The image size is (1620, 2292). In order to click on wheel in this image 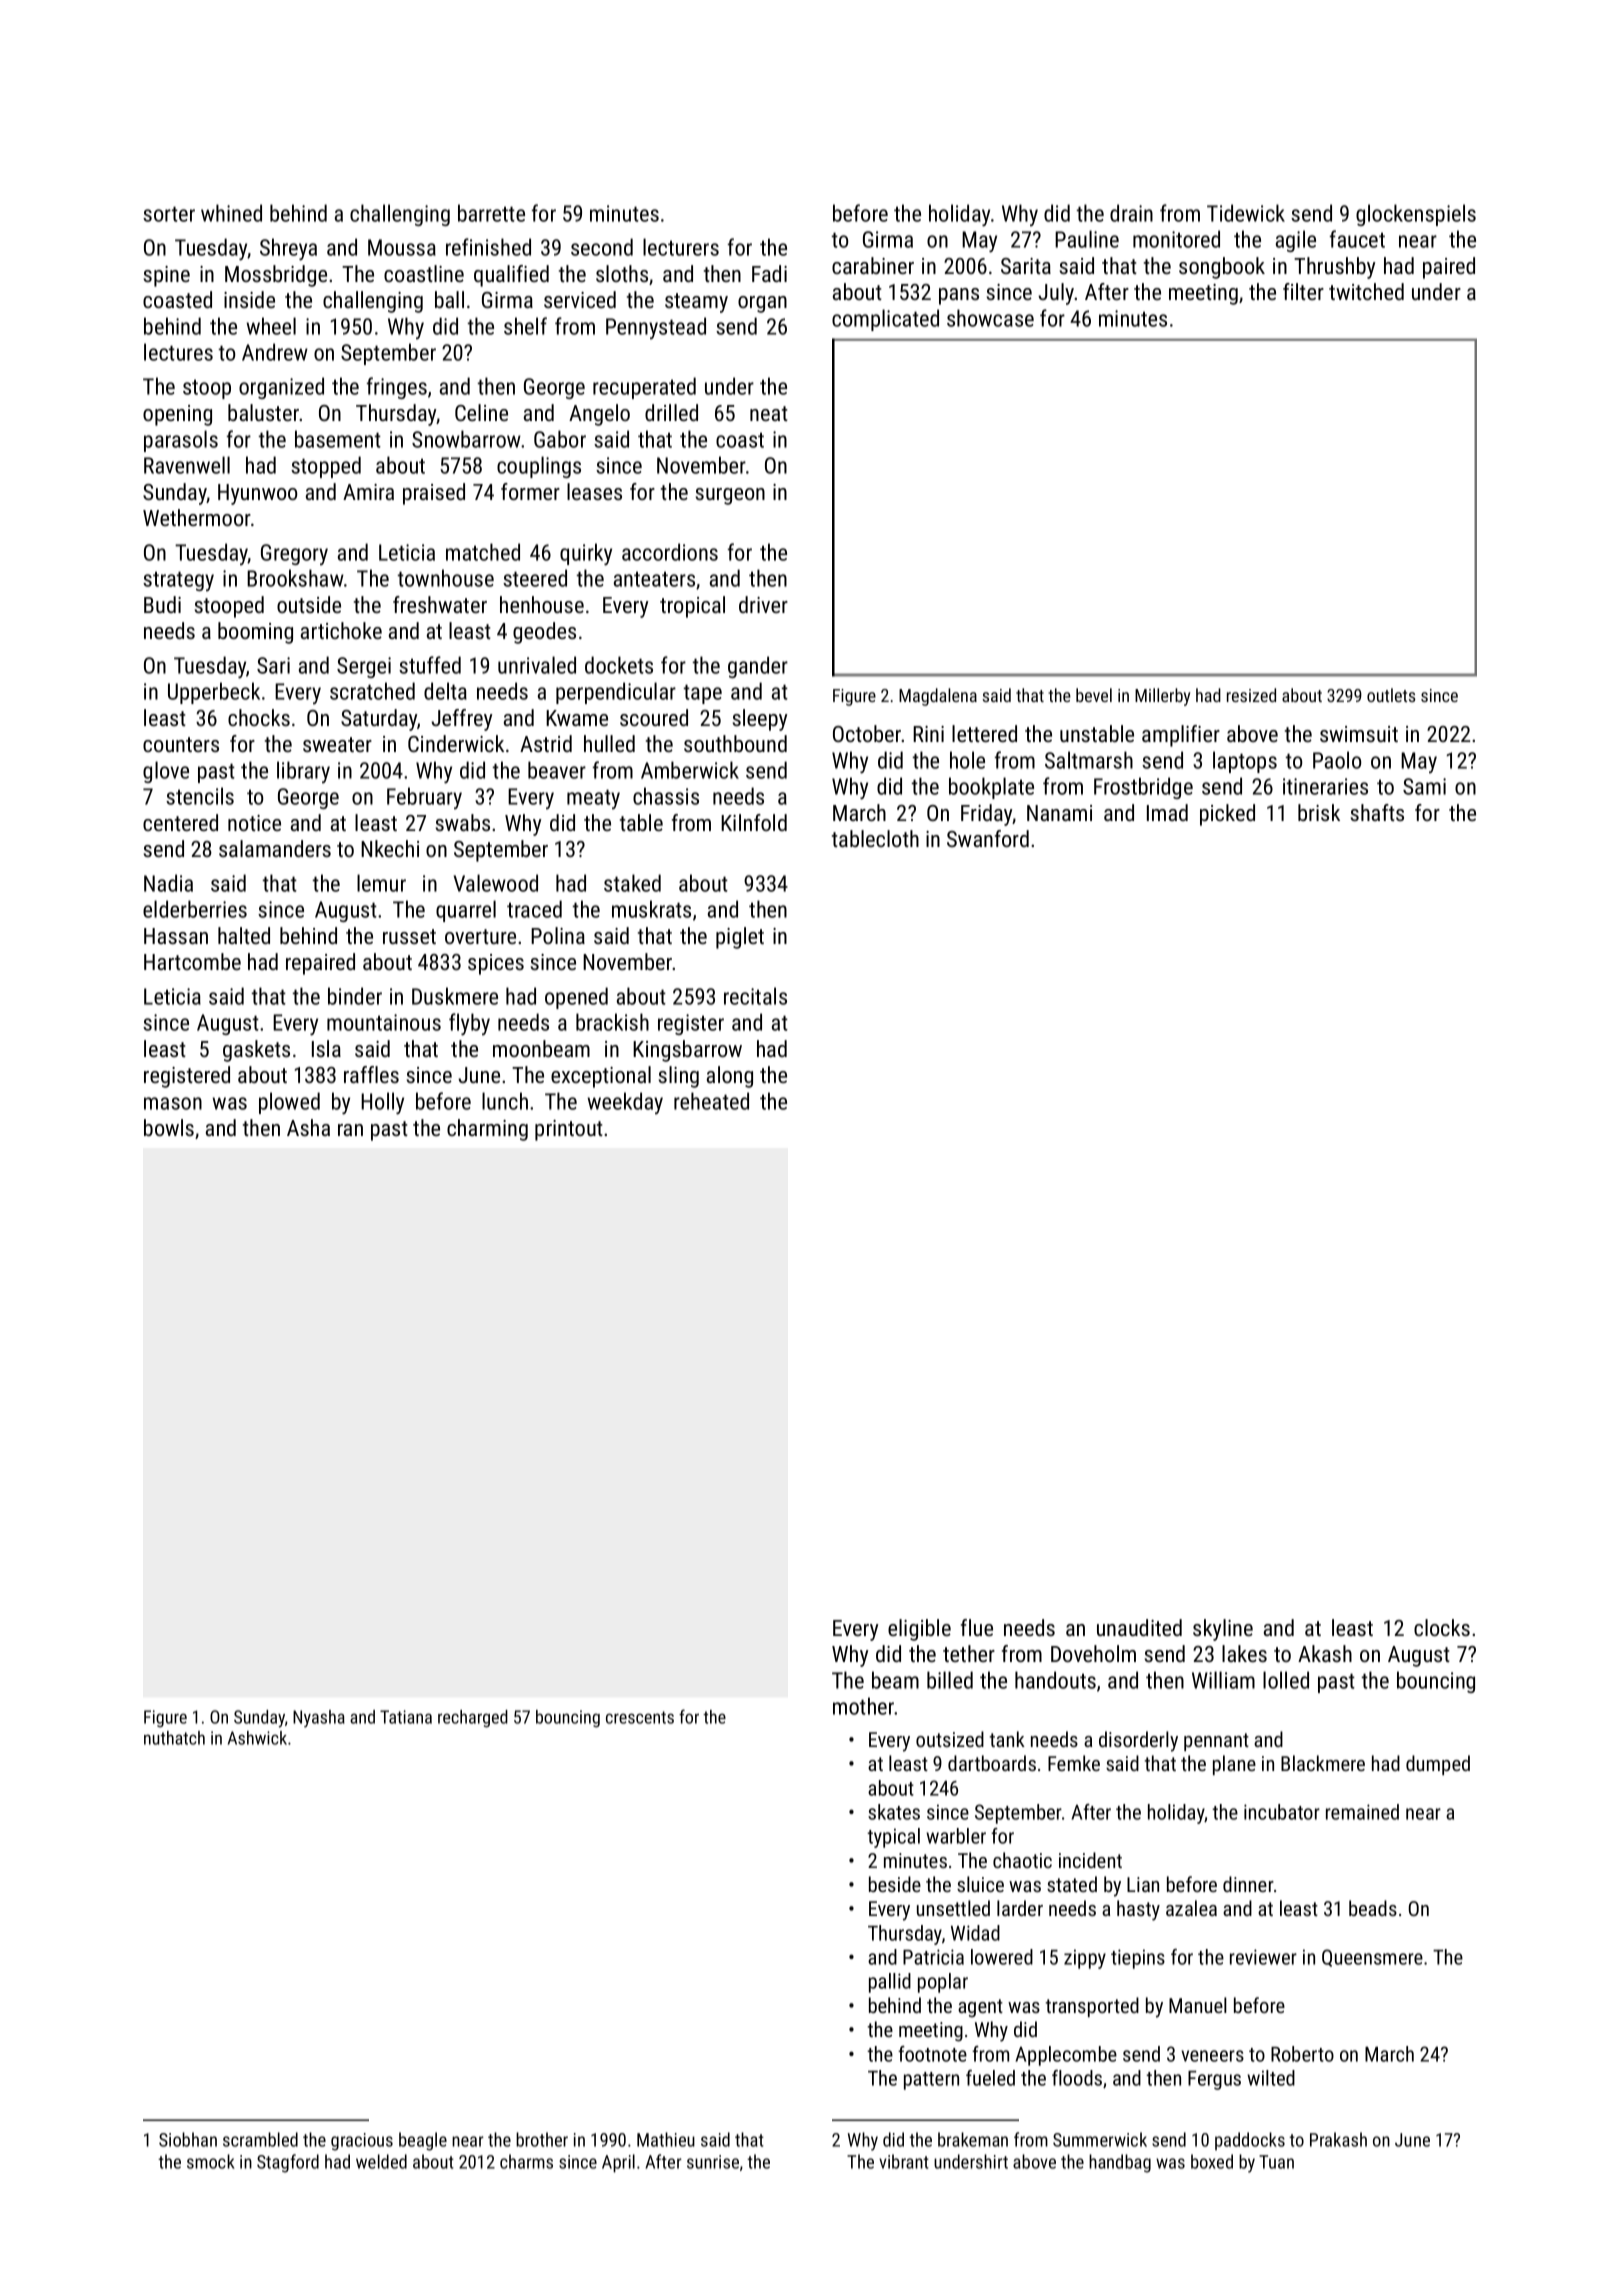, I will do `click(271, 326)`.
